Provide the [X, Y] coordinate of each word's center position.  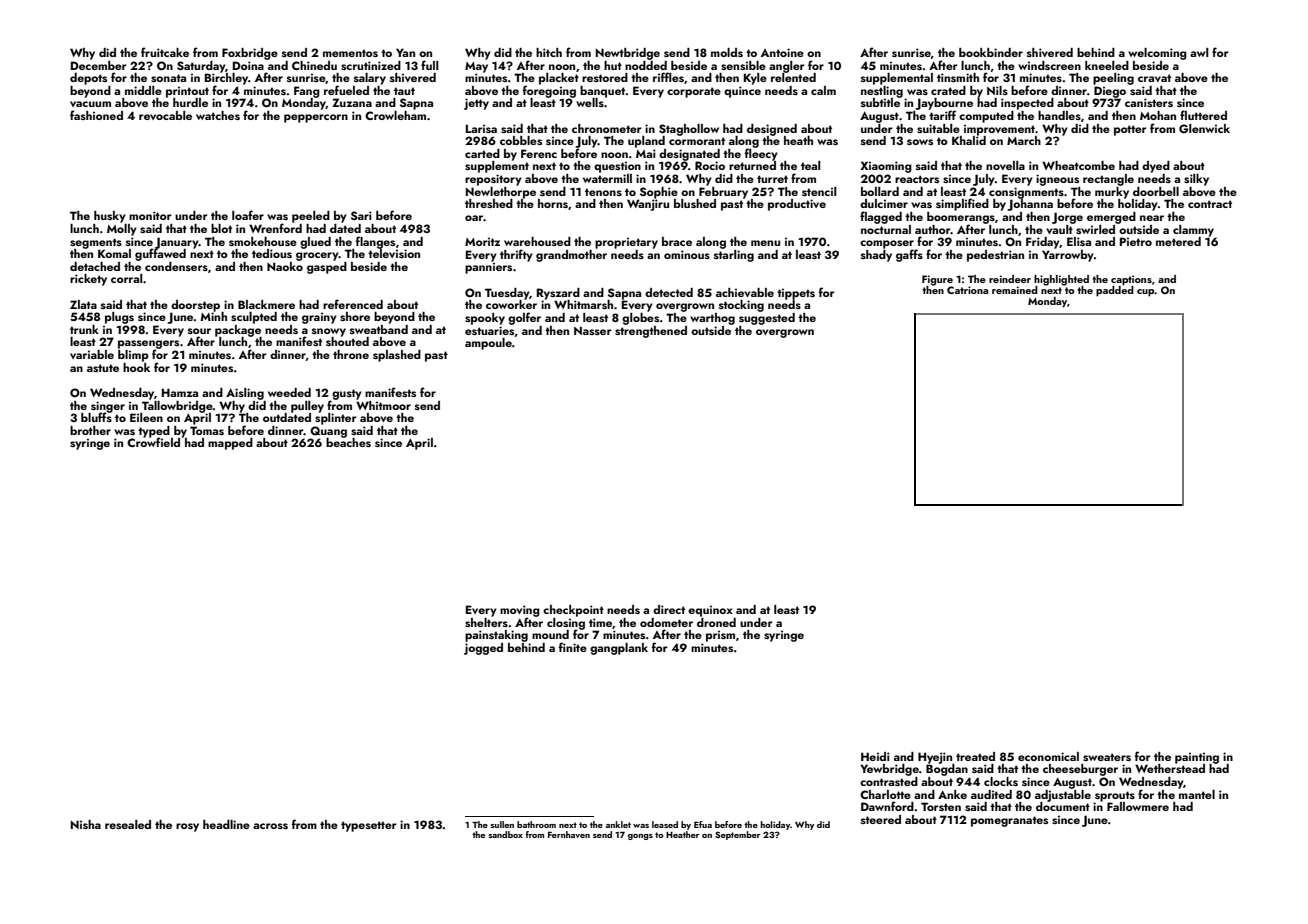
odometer [666, 622]
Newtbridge [628, 54]
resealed [128, 824]
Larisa [481, 128]
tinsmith [958, 77]
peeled [311, 217]
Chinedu [314, 65]
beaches [348, 442]
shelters [486, 622]
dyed [1156, 167]
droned [716, 622]
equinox [710, 611]
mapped [230, 444]
